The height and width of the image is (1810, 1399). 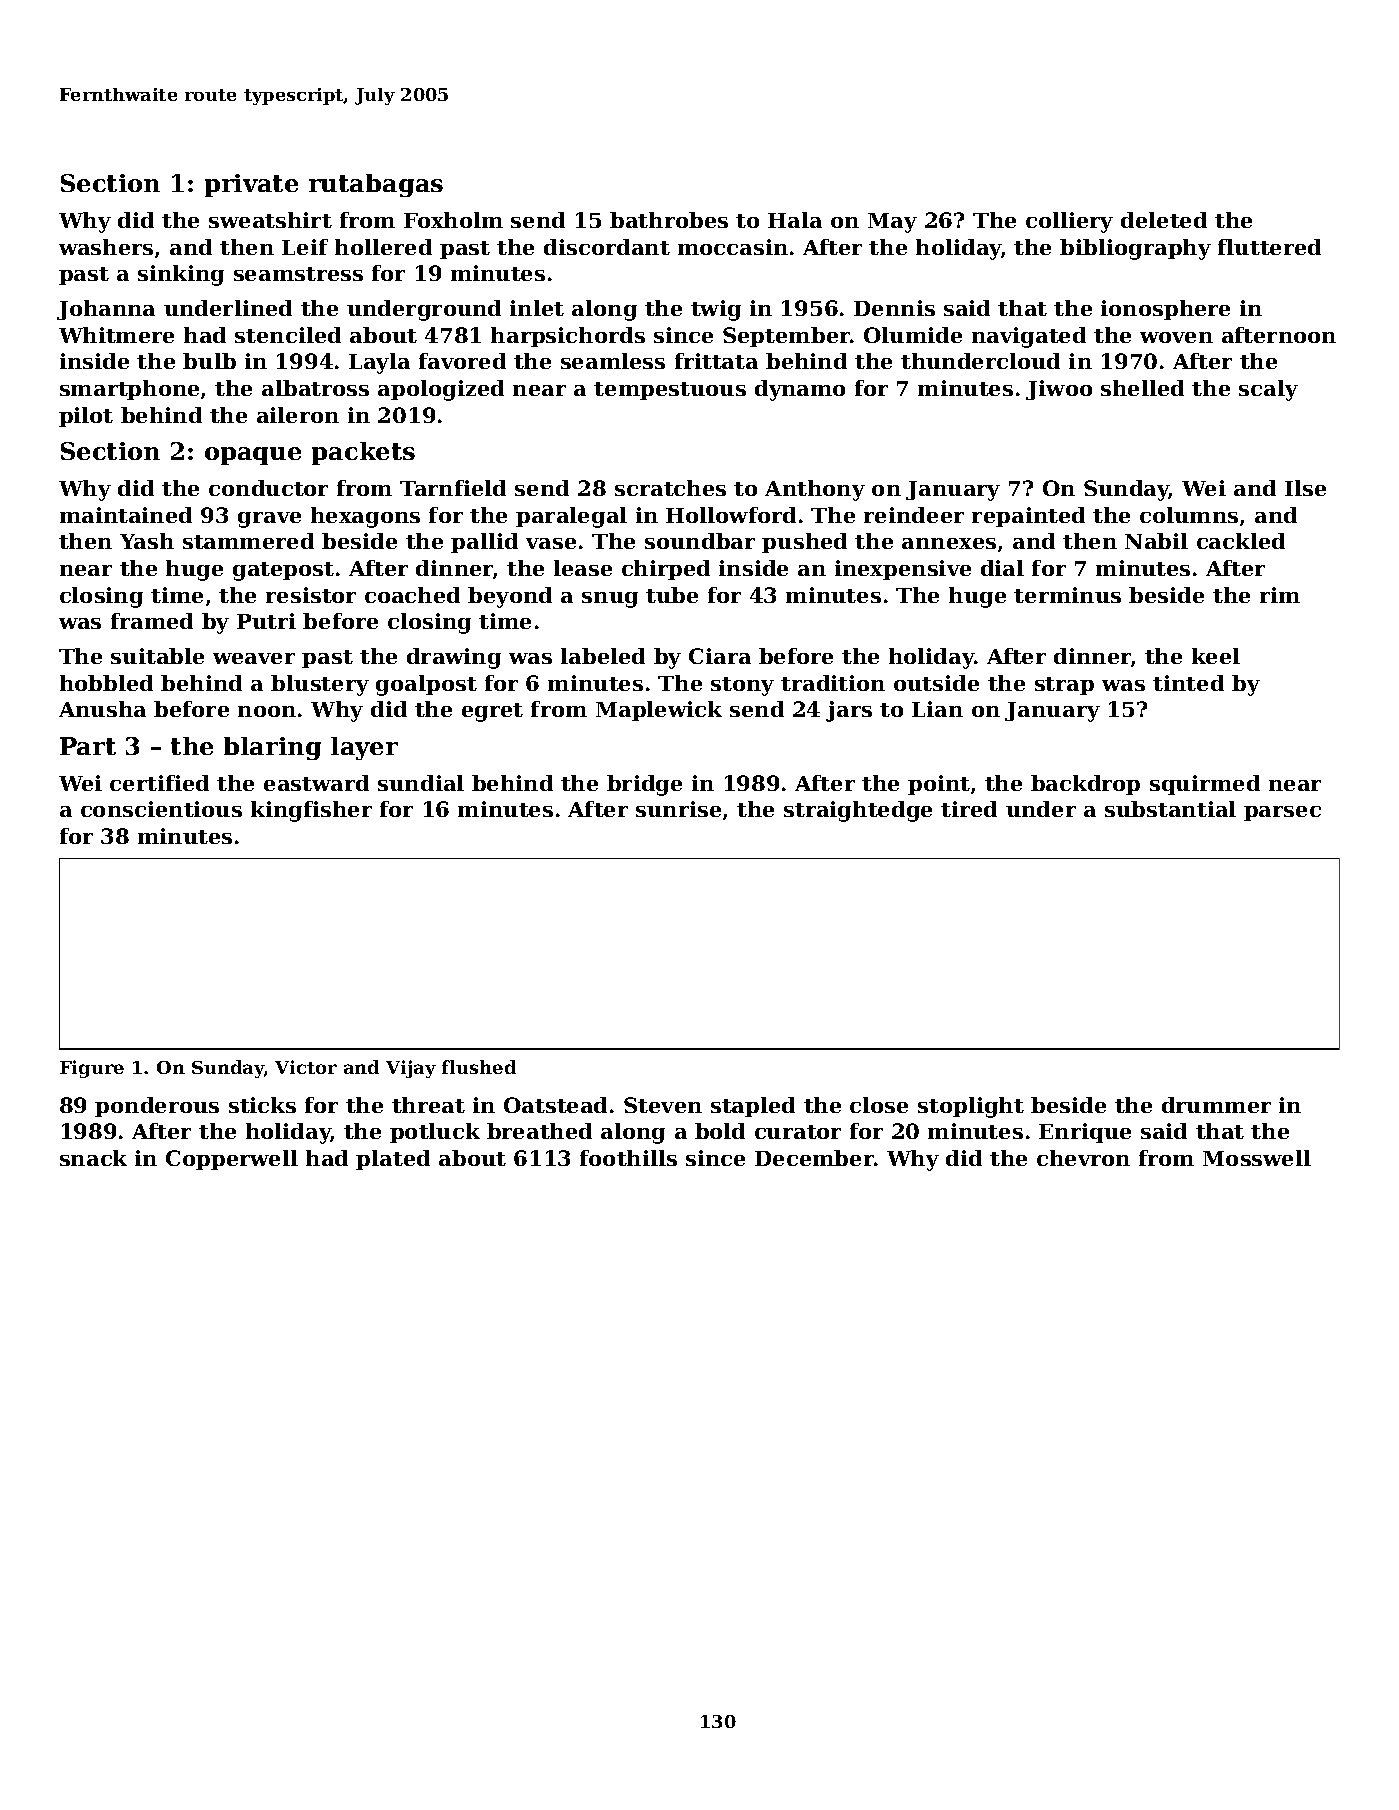 What do you see at coordinates (453, 220) in the image?
I see `Foxholm` at bounding box center [453, 220].
